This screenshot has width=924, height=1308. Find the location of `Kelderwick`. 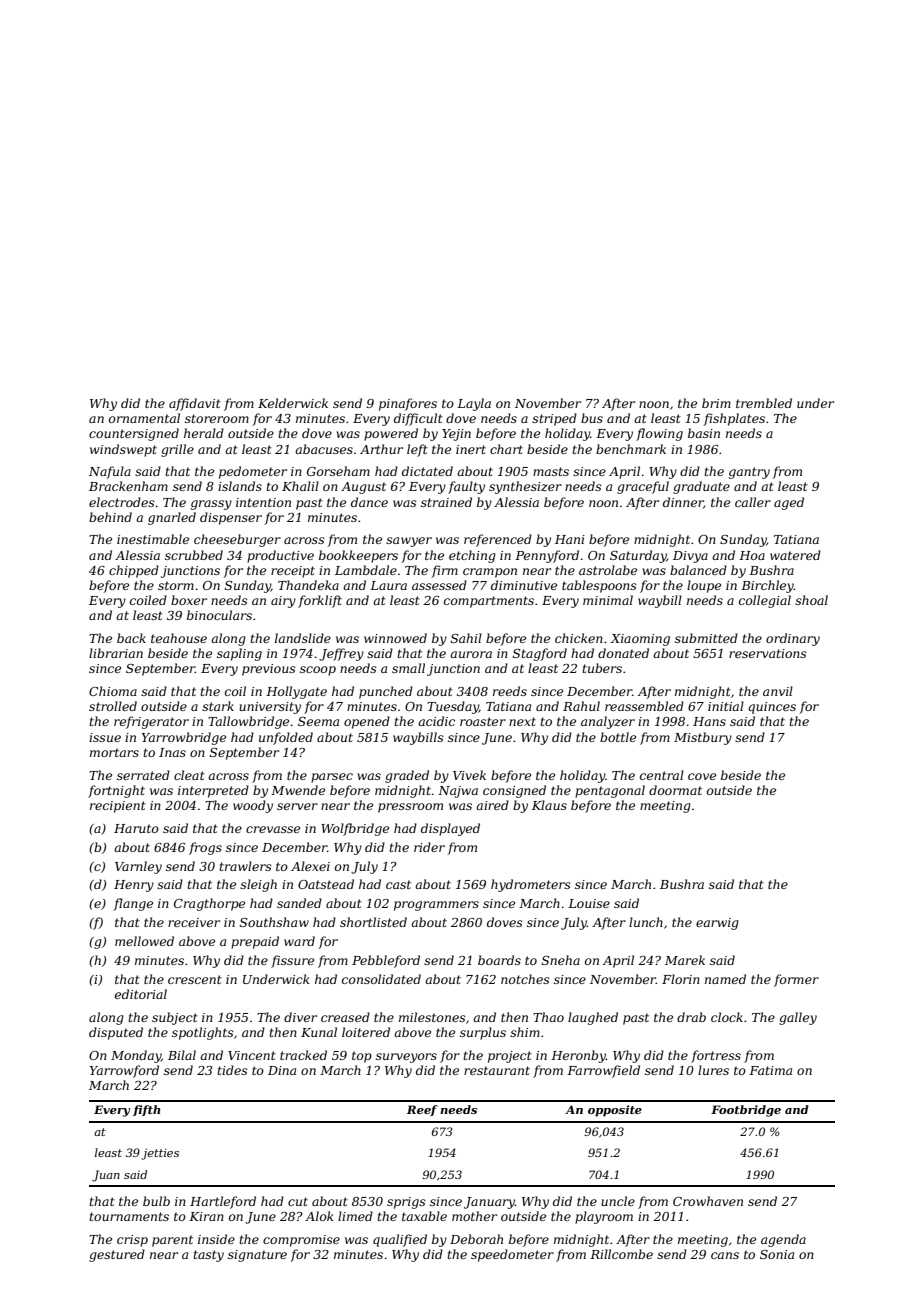

Kelderwick is located at coordinates (293, 403).
